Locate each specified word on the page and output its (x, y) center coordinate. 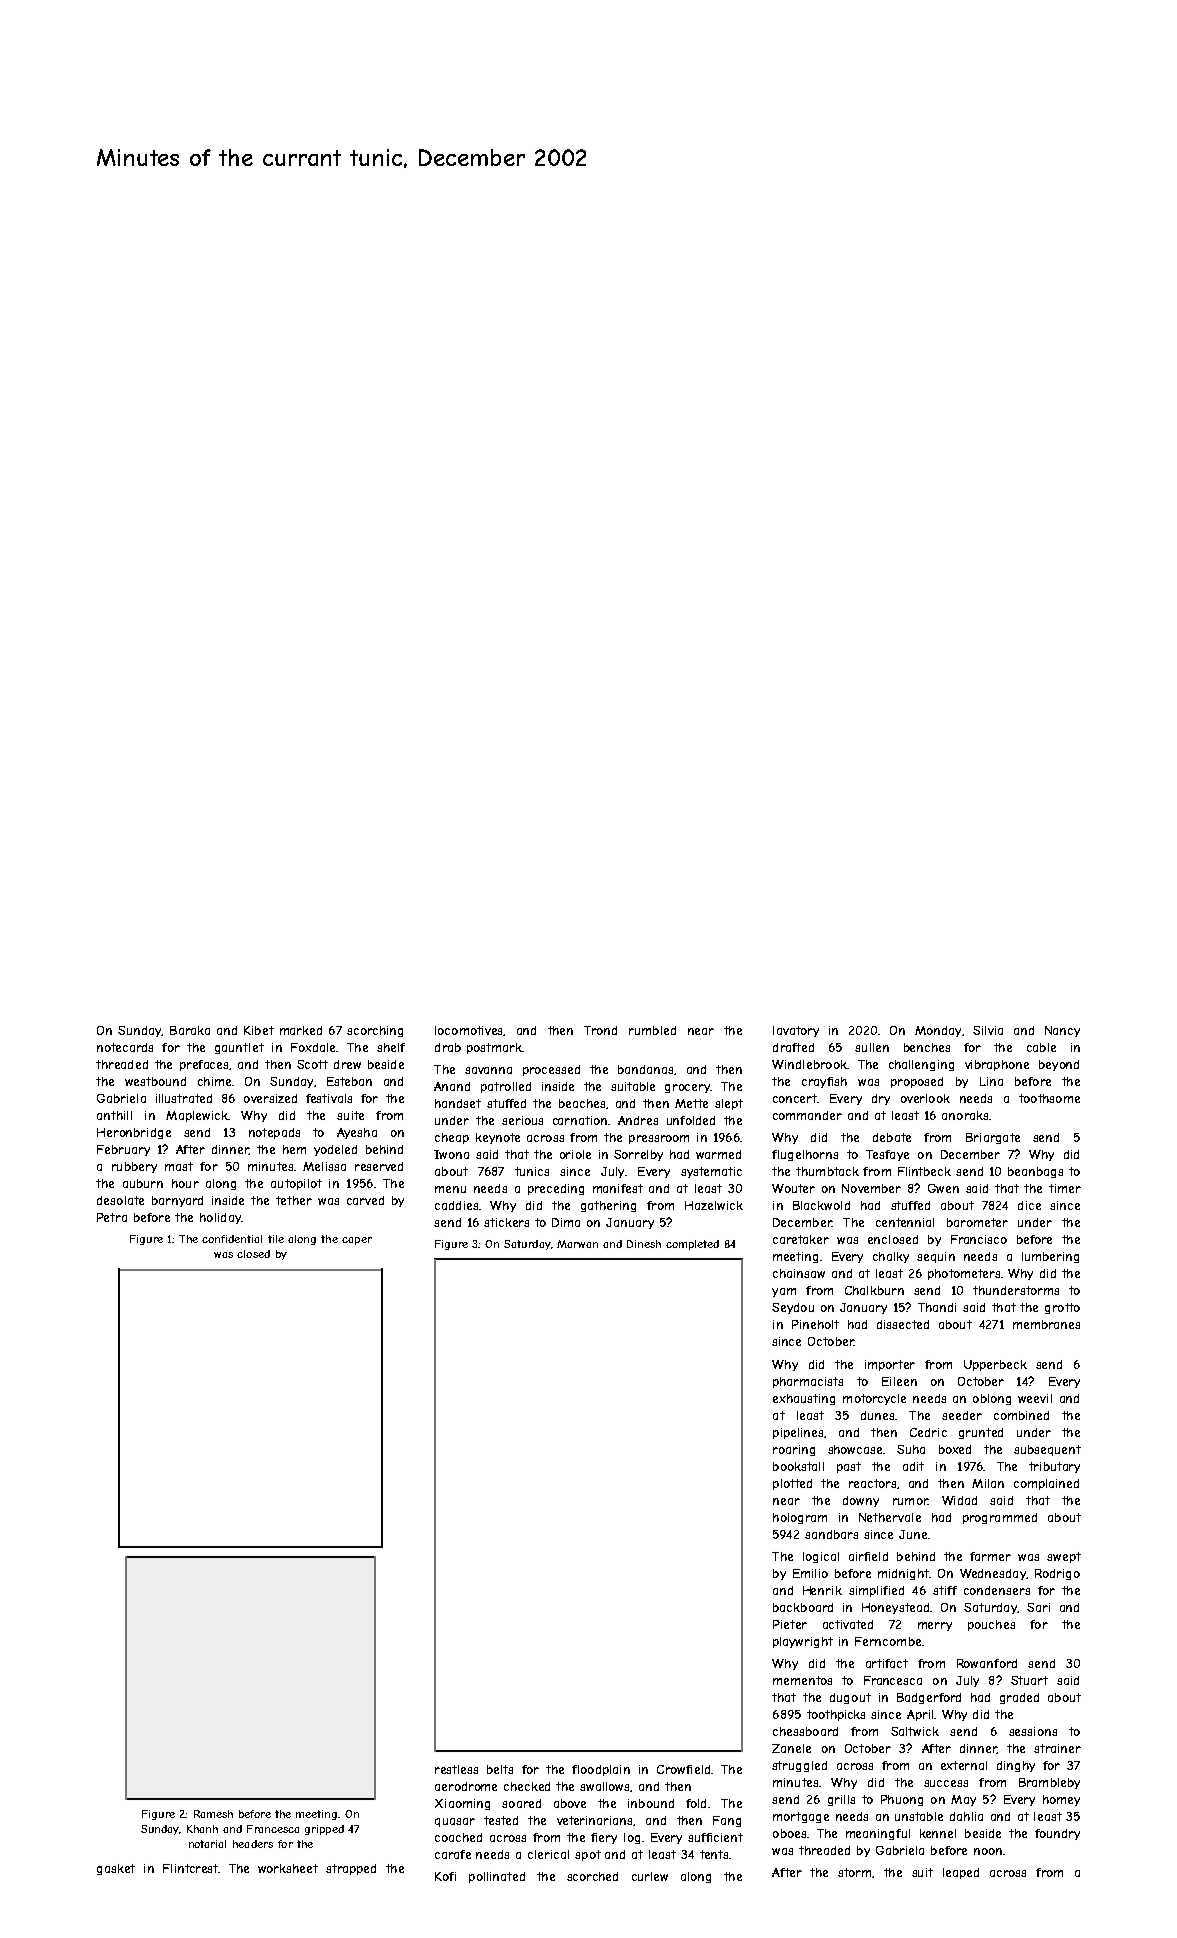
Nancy (1062, 1031)
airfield (868, 1556)
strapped (351, 1869)
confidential (232, 1239)
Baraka (190, 1030)
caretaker (801, 1239)
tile (276, 1239)
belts (500, 1769)
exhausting (804, 1399)
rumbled (652, 1030)
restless (456, 1769)
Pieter (790, 1624)
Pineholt (815, 1324)
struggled (799, 1766)
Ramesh (213, 1814)
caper (357, 1241)
